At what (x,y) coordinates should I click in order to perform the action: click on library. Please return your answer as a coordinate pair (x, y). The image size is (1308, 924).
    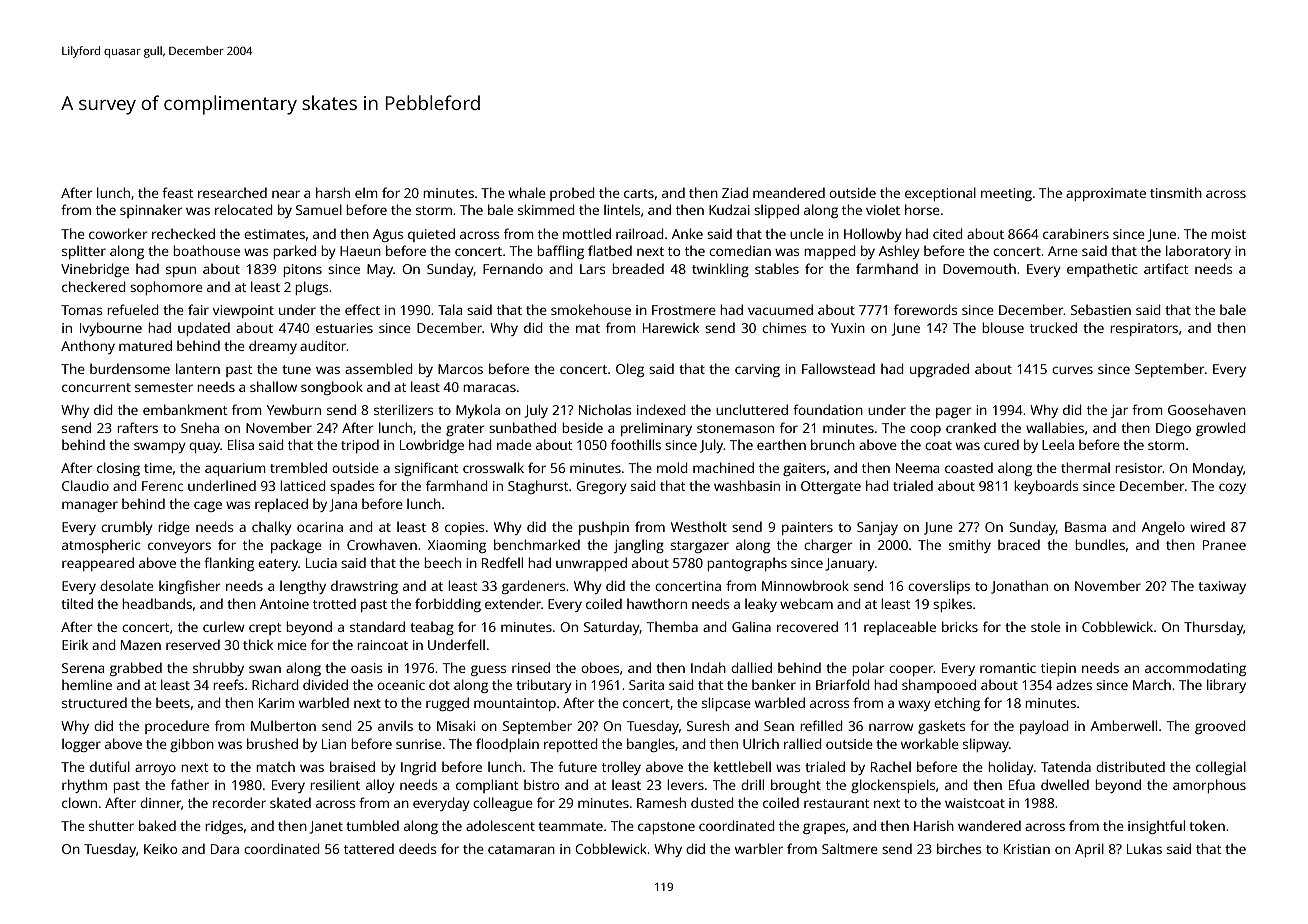
    Looking at the image, I should click on (1226, 686).
